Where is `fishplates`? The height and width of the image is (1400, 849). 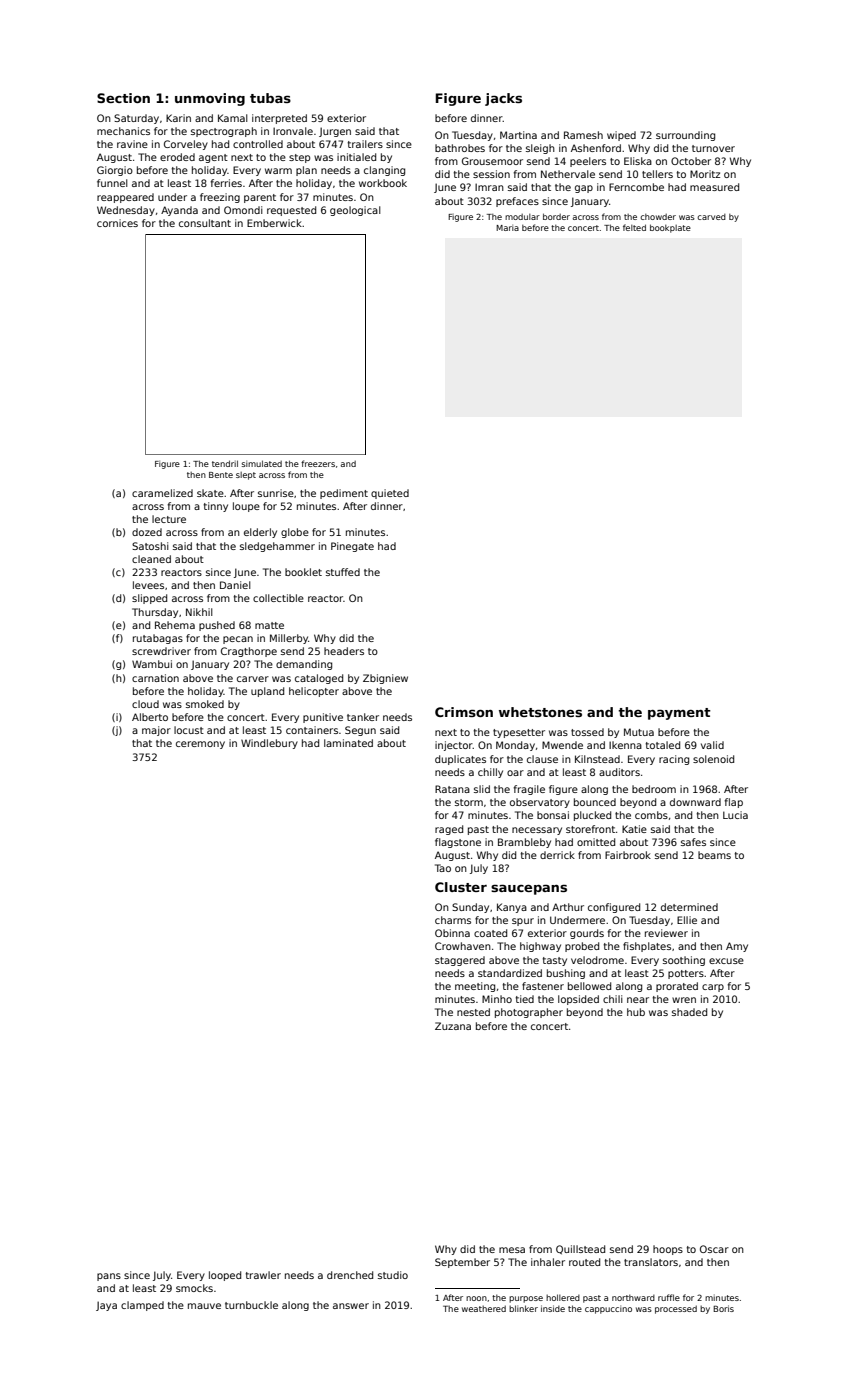 fishplates is located at coordinates (647, 947).
